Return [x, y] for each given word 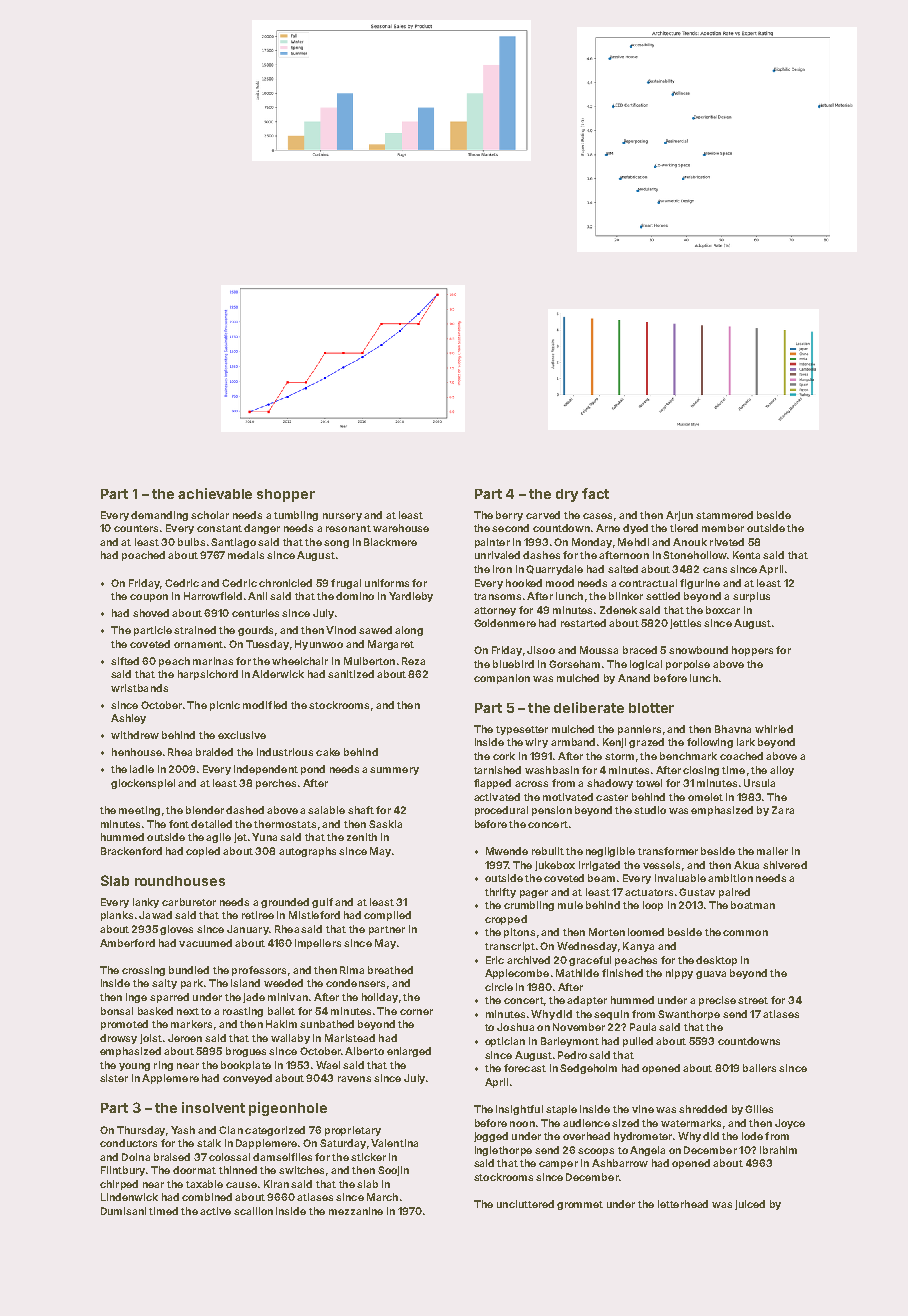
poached [143, 556]
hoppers [752, 651]
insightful [519, 1110]
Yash [183, 1130]
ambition [730, 878]
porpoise [688, 665]
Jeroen [185, 1038]
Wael [328, 1065]
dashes [541, 555]
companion [502, 679]
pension [552, 811]
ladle [142, 769]
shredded [703, 1109]
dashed [245, 810]
